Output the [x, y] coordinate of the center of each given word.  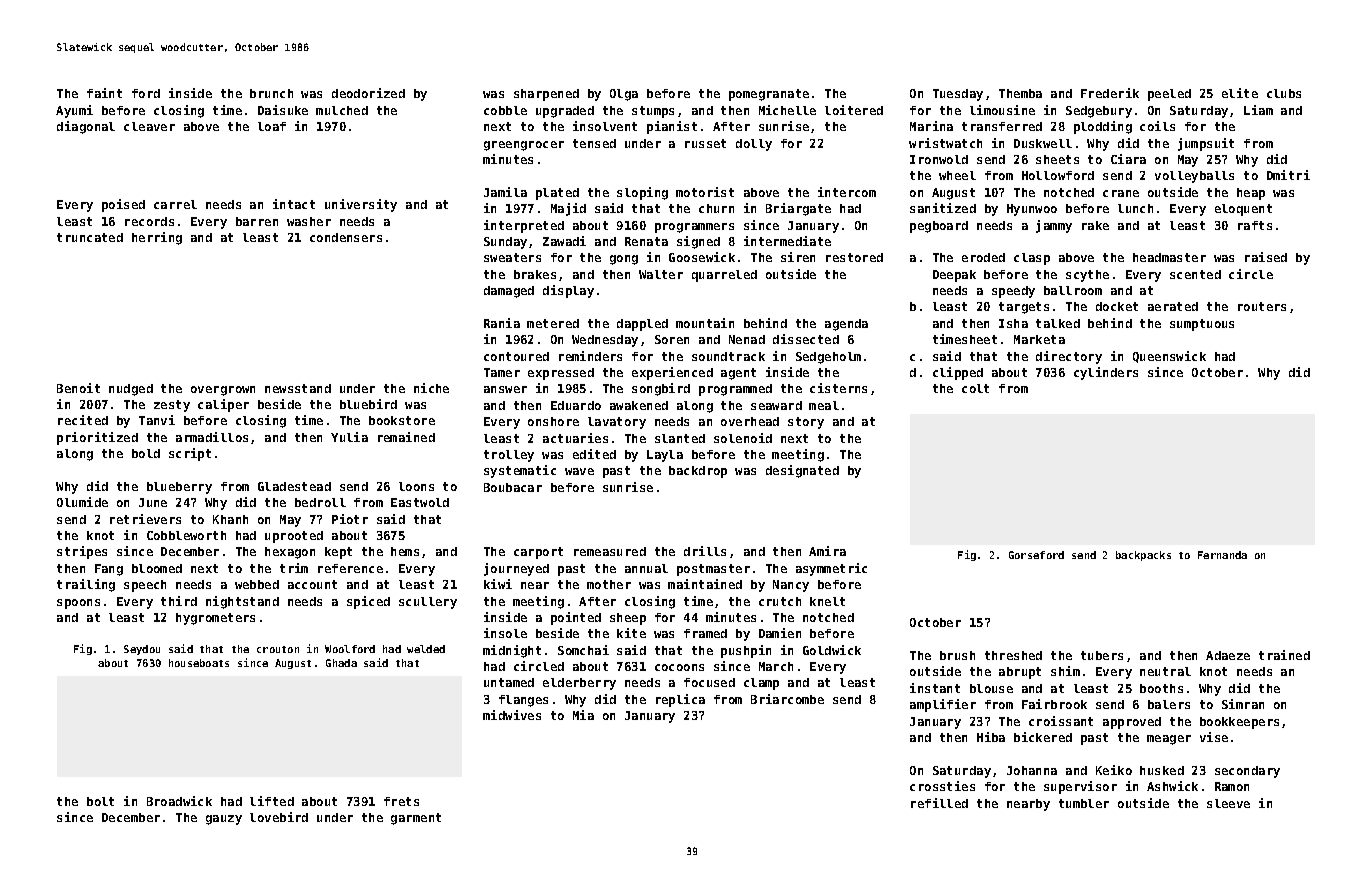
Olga [624, 95]
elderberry [579, 684]
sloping [642, 193]
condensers [346, 237]
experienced [672, 373]
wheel [957, 175]
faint [104, 93]
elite [1240, 93]
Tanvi [157, 420]
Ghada [341, 663]
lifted [272, 801]
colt [975, 388]
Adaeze [1228, 655]
